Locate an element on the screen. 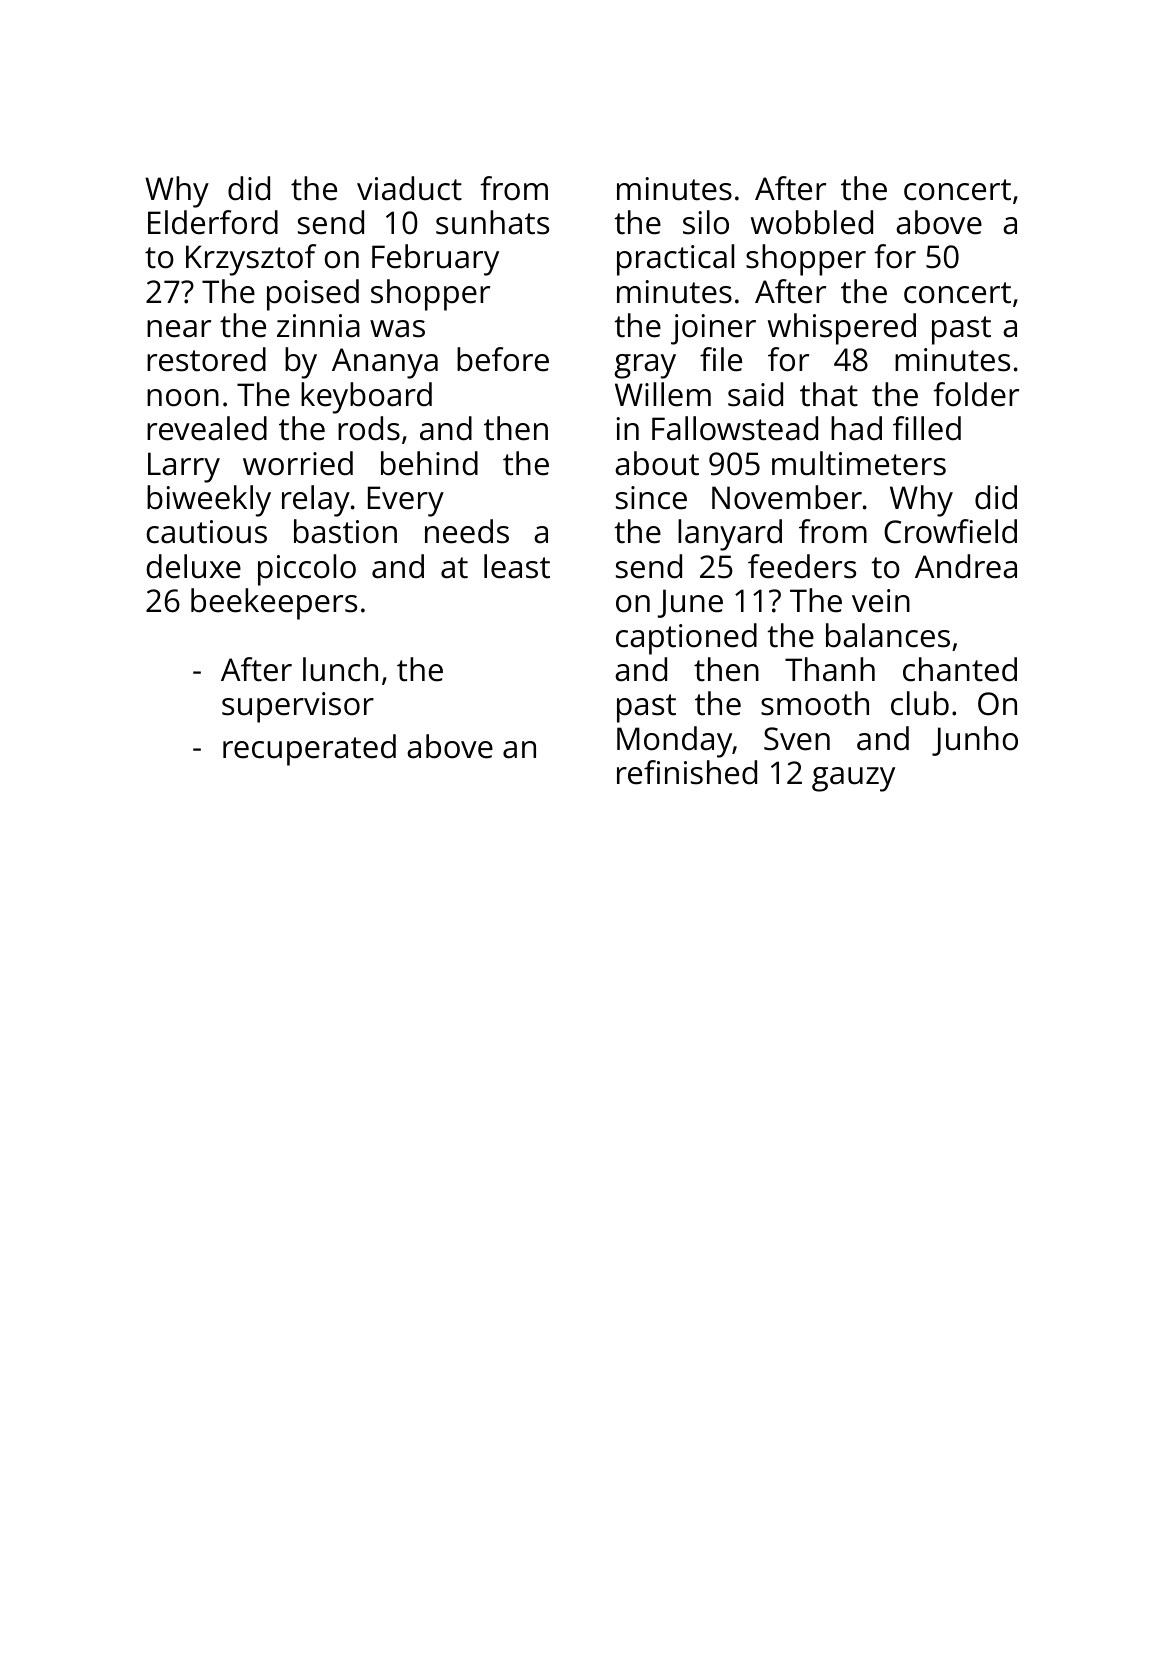  behind is located at coordinates (429, 463).
